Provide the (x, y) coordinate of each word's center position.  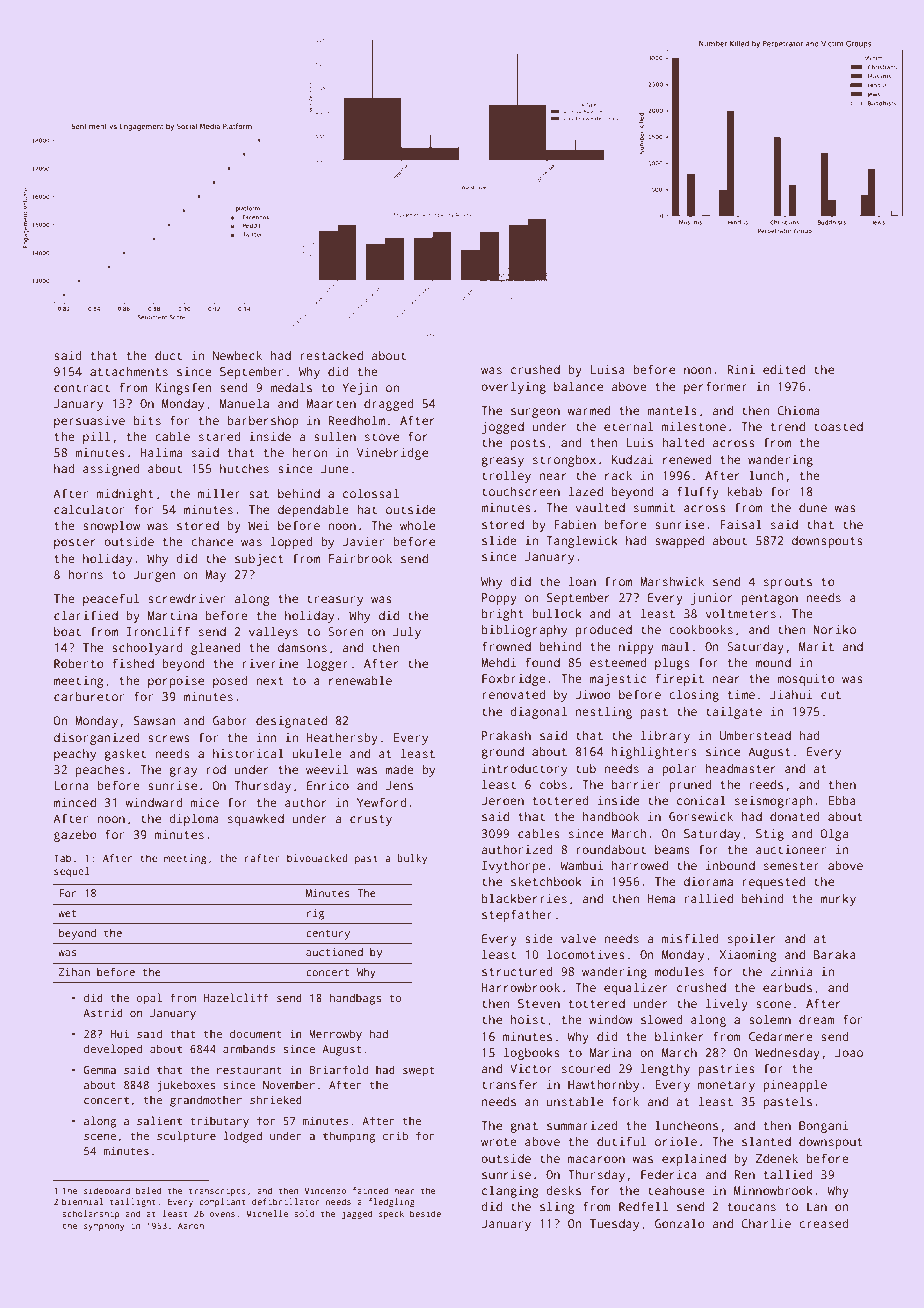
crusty (371, 820)
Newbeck (237, 355)
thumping (349, 1137)
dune (813, 507)
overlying (513, 387)
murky (838, 900)
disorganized (97, 739)
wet (67, 913)
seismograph (774, 802)
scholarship (91, 1214)
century (328, 935)
